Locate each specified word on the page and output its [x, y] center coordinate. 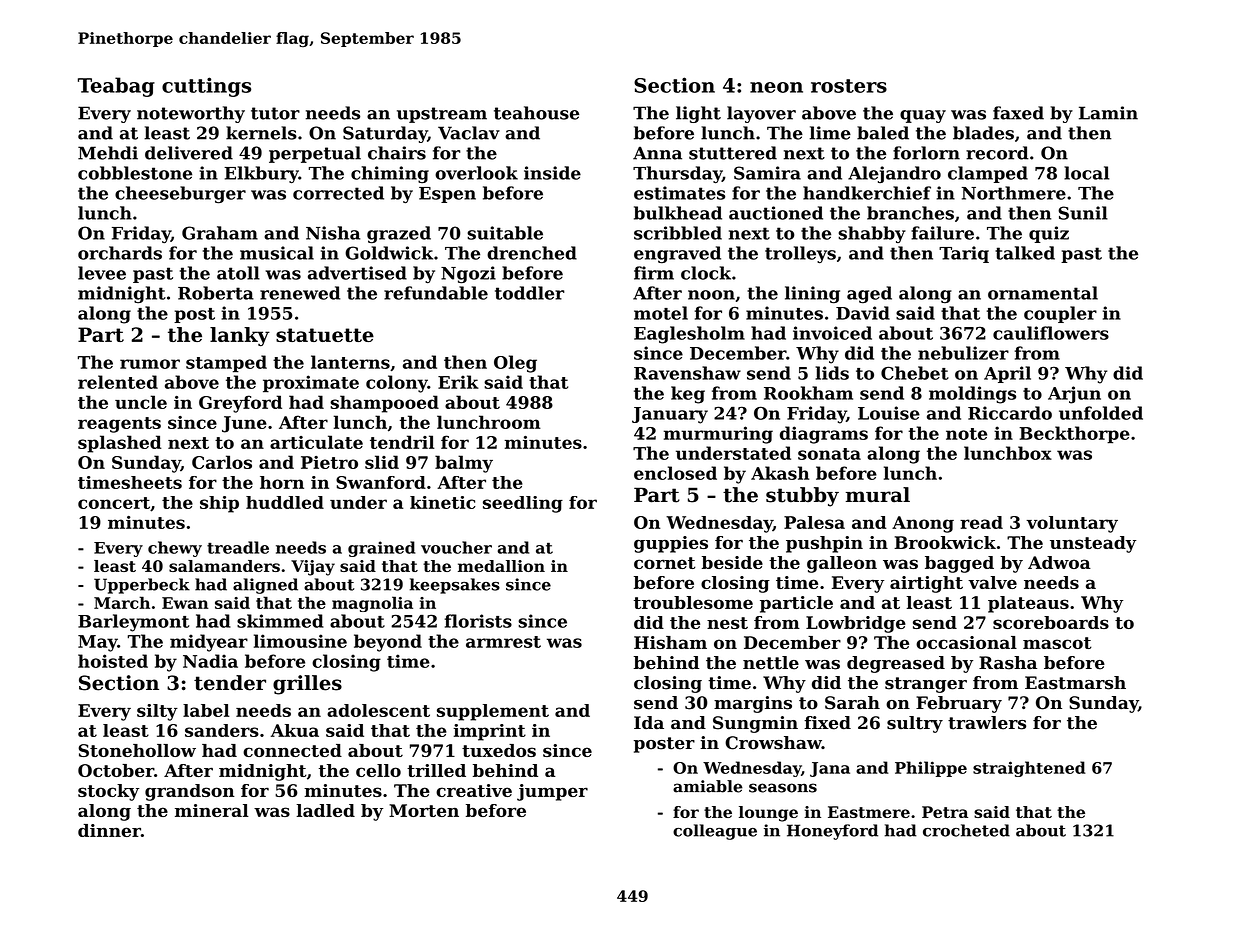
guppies [671, 544]
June [244, 424]
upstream [442, 115]
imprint [489, 732]
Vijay [313, 568]
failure [942, 233]
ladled [325, 810]
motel [661, 313]
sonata [829, 454]
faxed [1018, 113]
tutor [275, 113]
